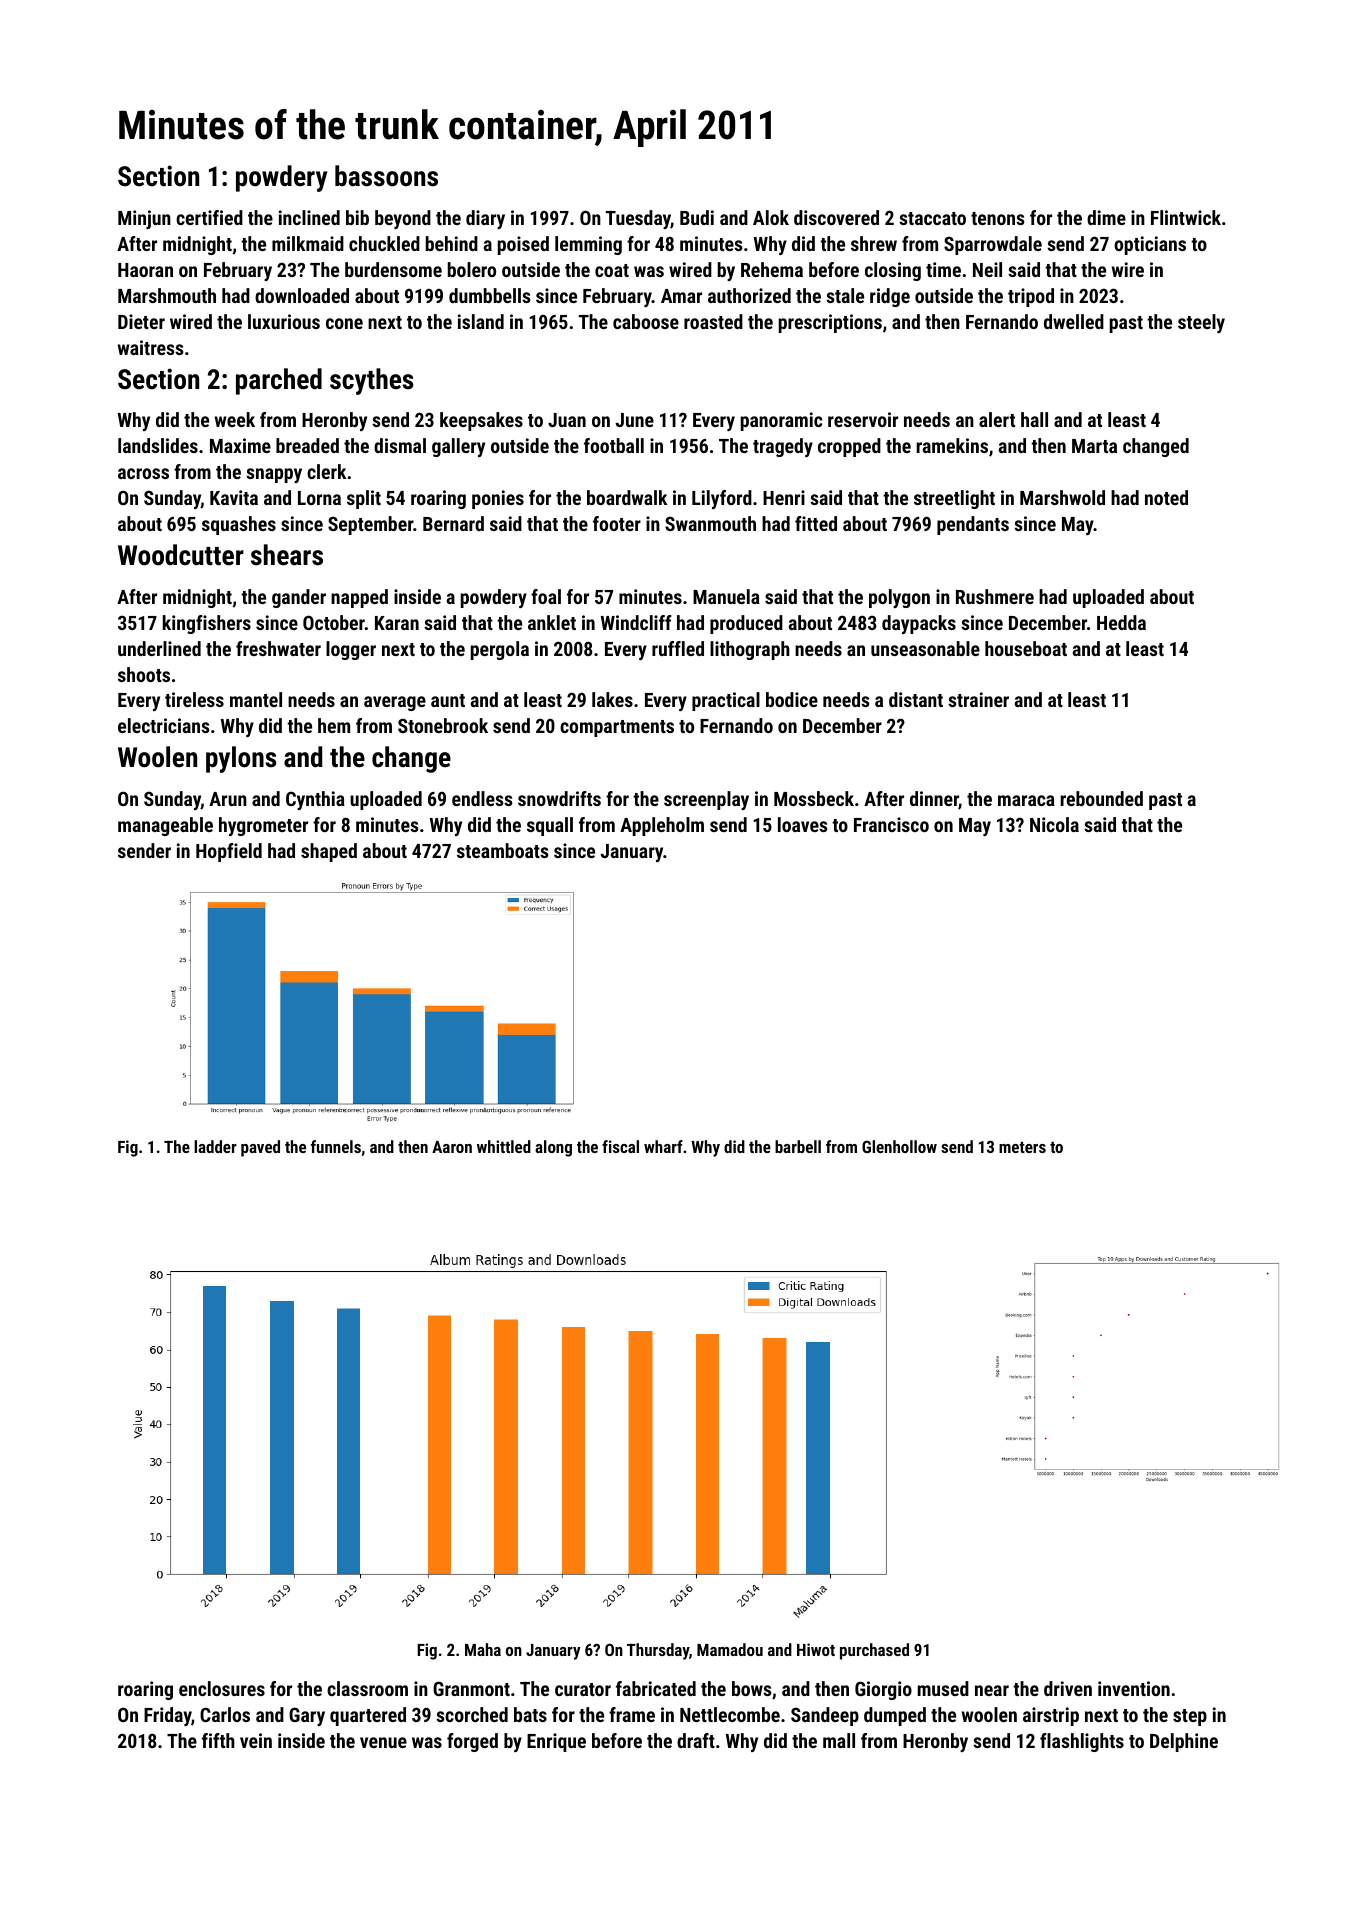 This document has height=1906, width=1348. I want to click on dinner, so click(934, 800).
